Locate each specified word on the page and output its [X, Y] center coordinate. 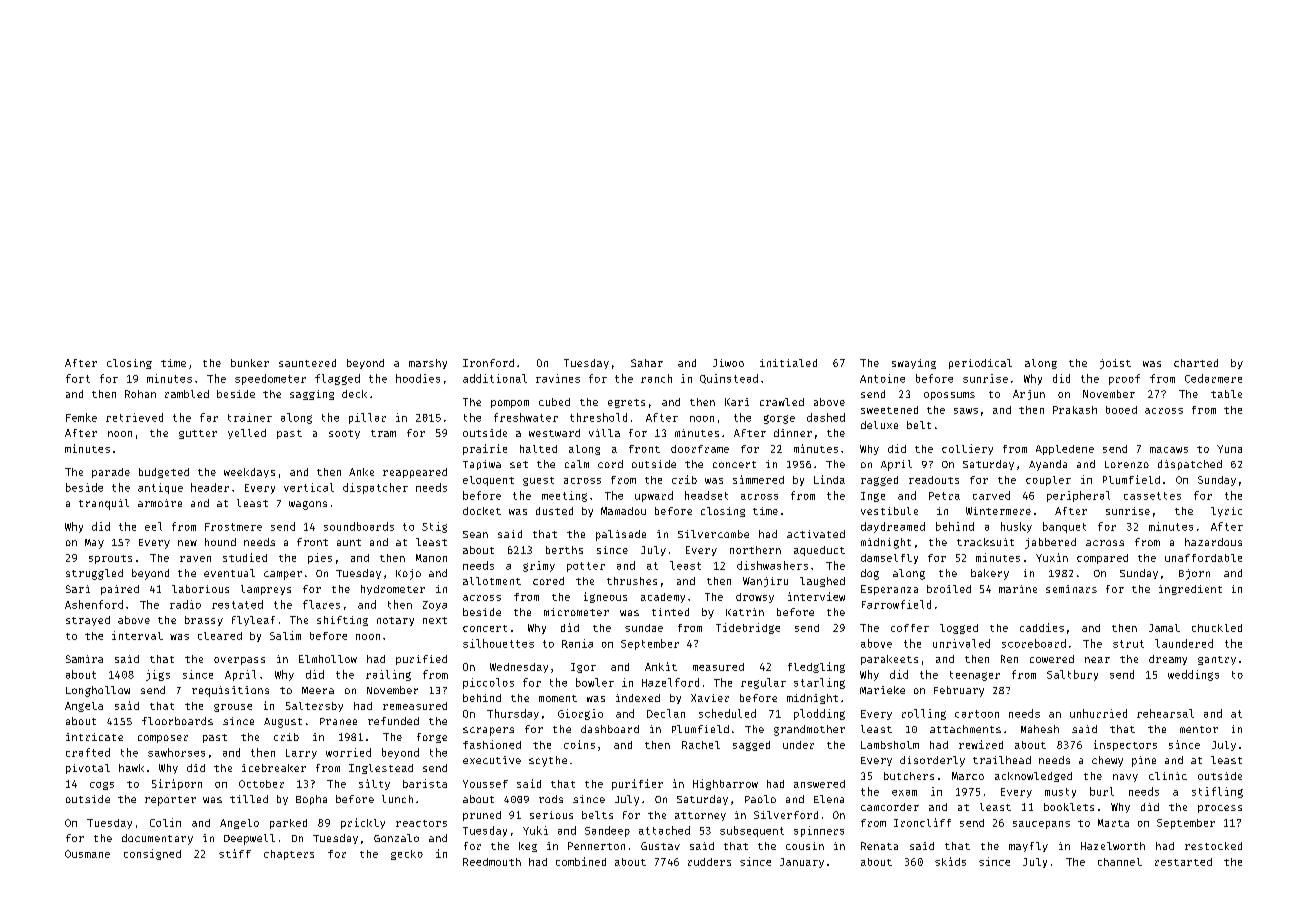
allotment [492, 581]
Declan [666, 713]
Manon [431, 558]
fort [78, 378]
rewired [981, 744]
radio [185, 604]
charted [1196, 363]
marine [1018, 589]
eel [153, 526]
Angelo [239, 824]
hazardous [1213, 542]
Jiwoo [728, 363]
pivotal [88, 769]
